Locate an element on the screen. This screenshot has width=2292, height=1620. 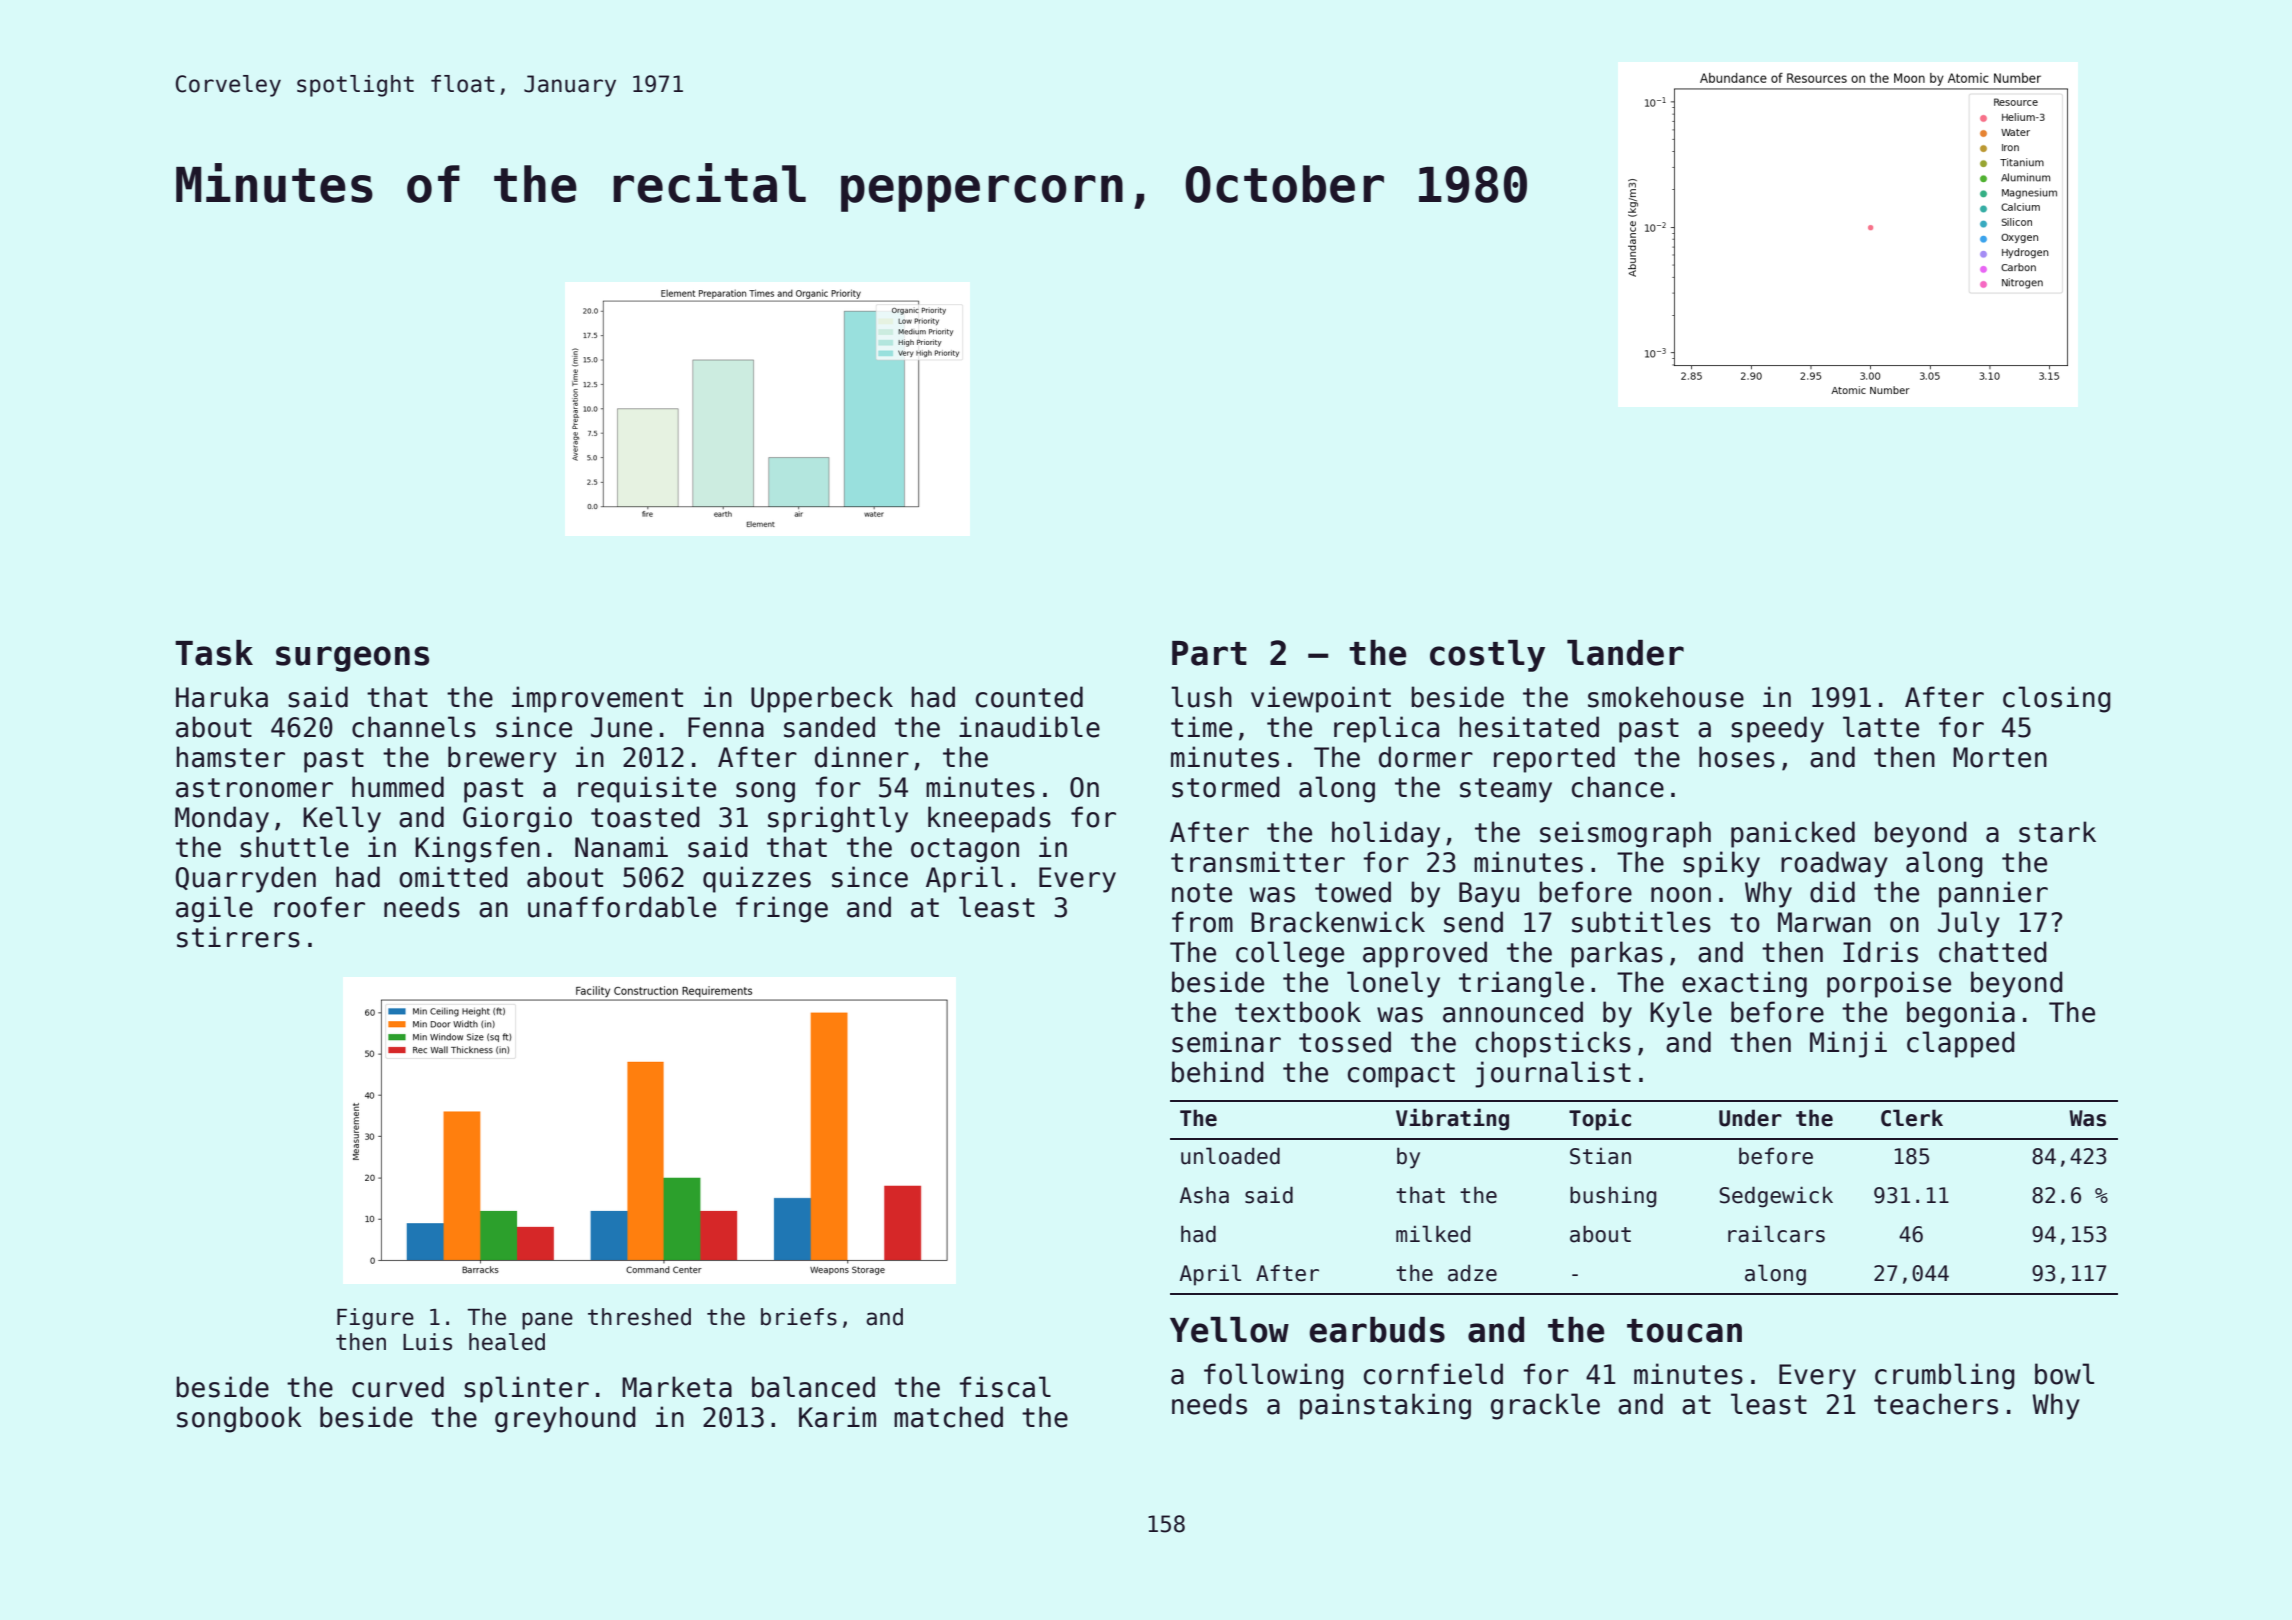
unaffordable is located at coordinates (622, 907).
